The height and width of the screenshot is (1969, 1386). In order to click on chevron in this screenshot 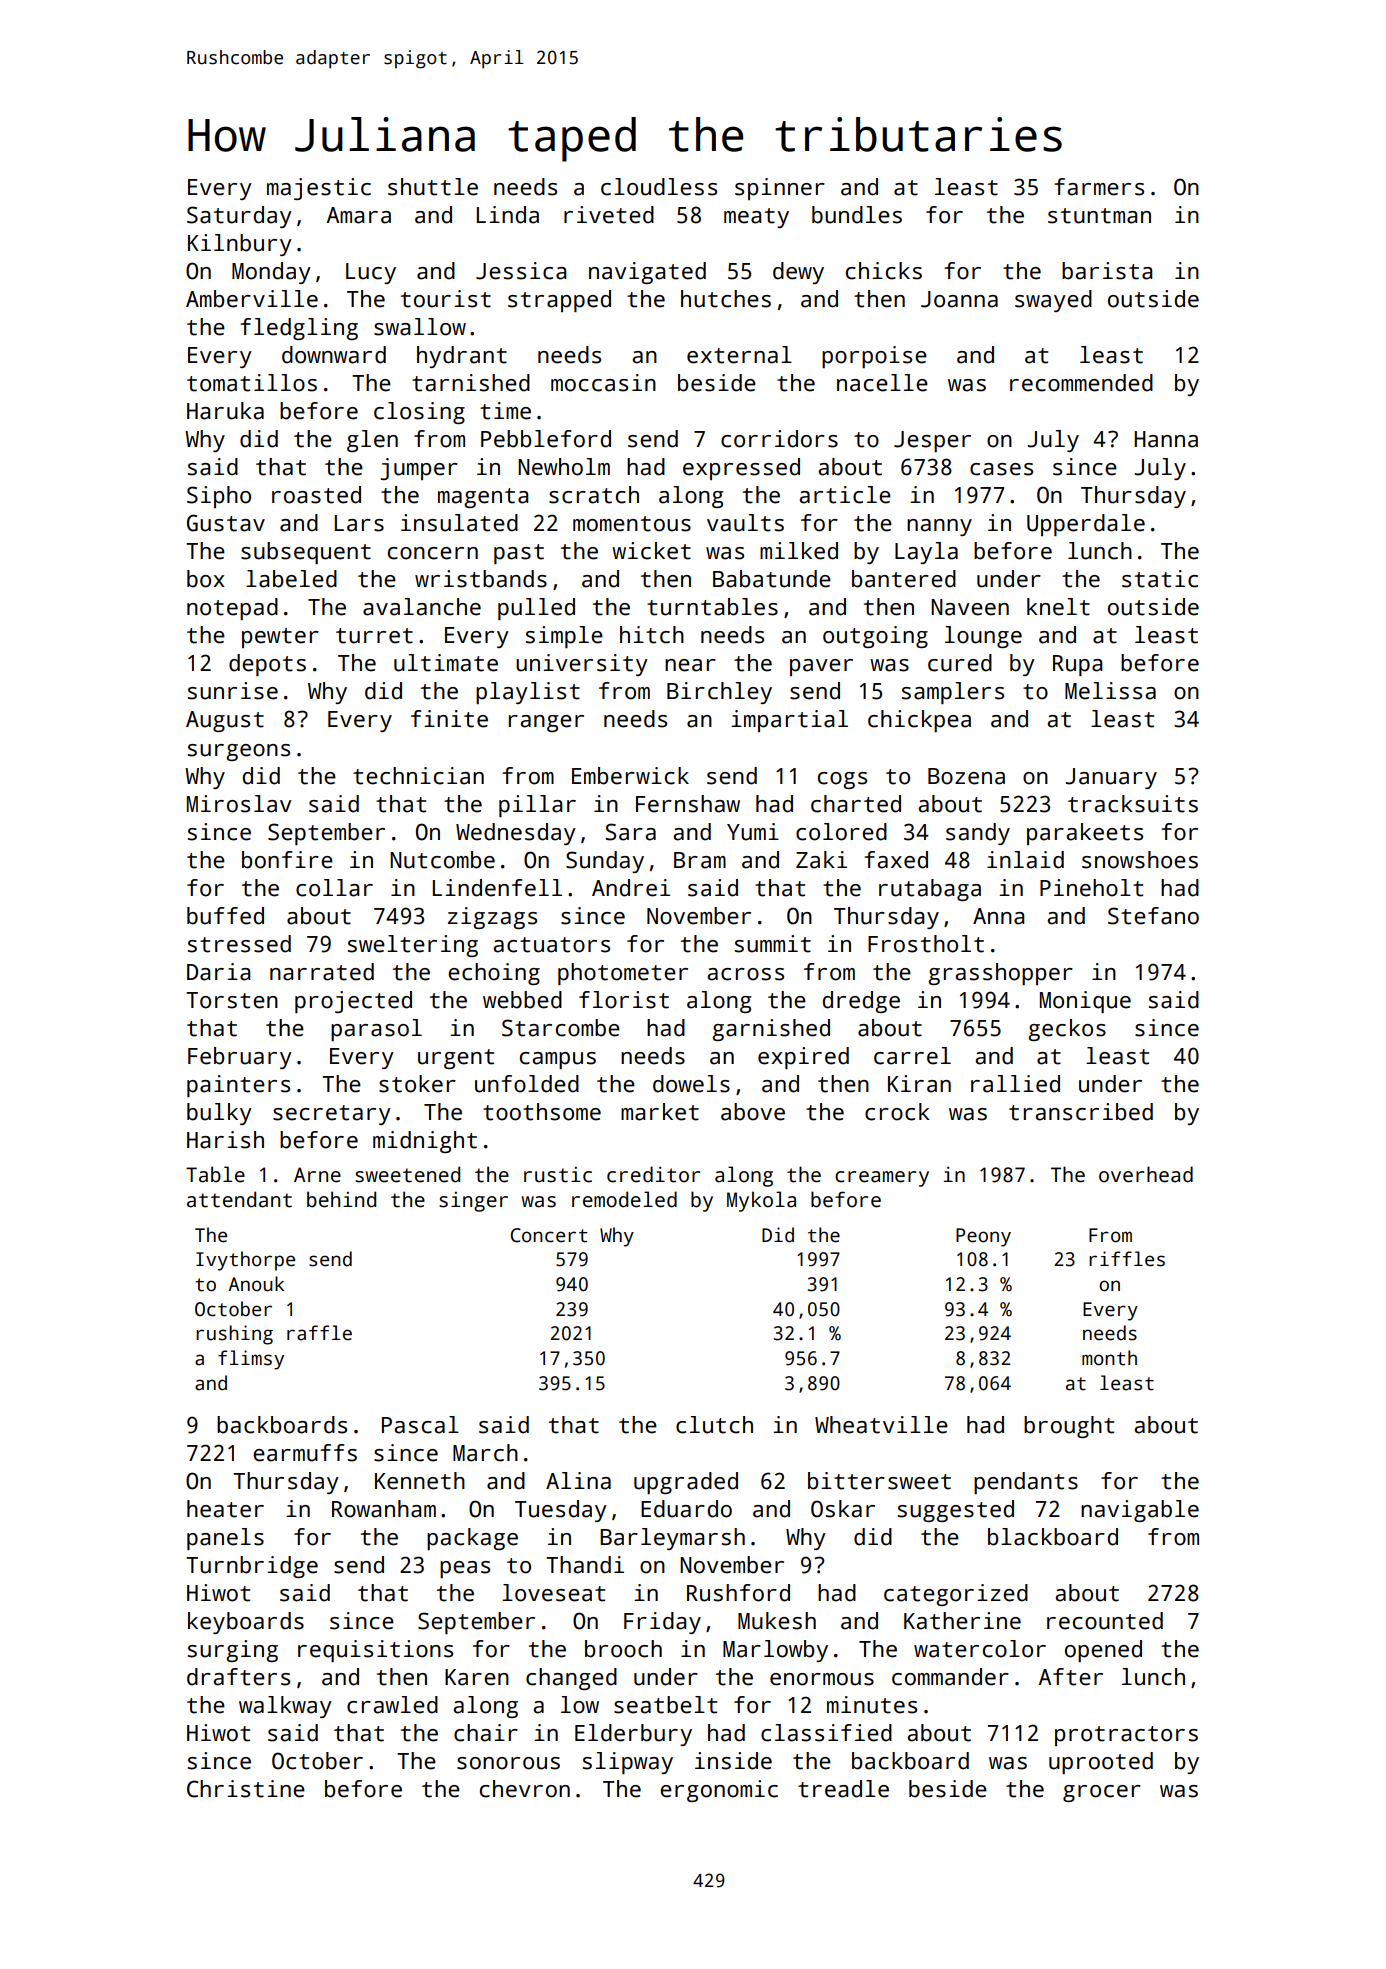, I will do `click(525, 1789)`.
